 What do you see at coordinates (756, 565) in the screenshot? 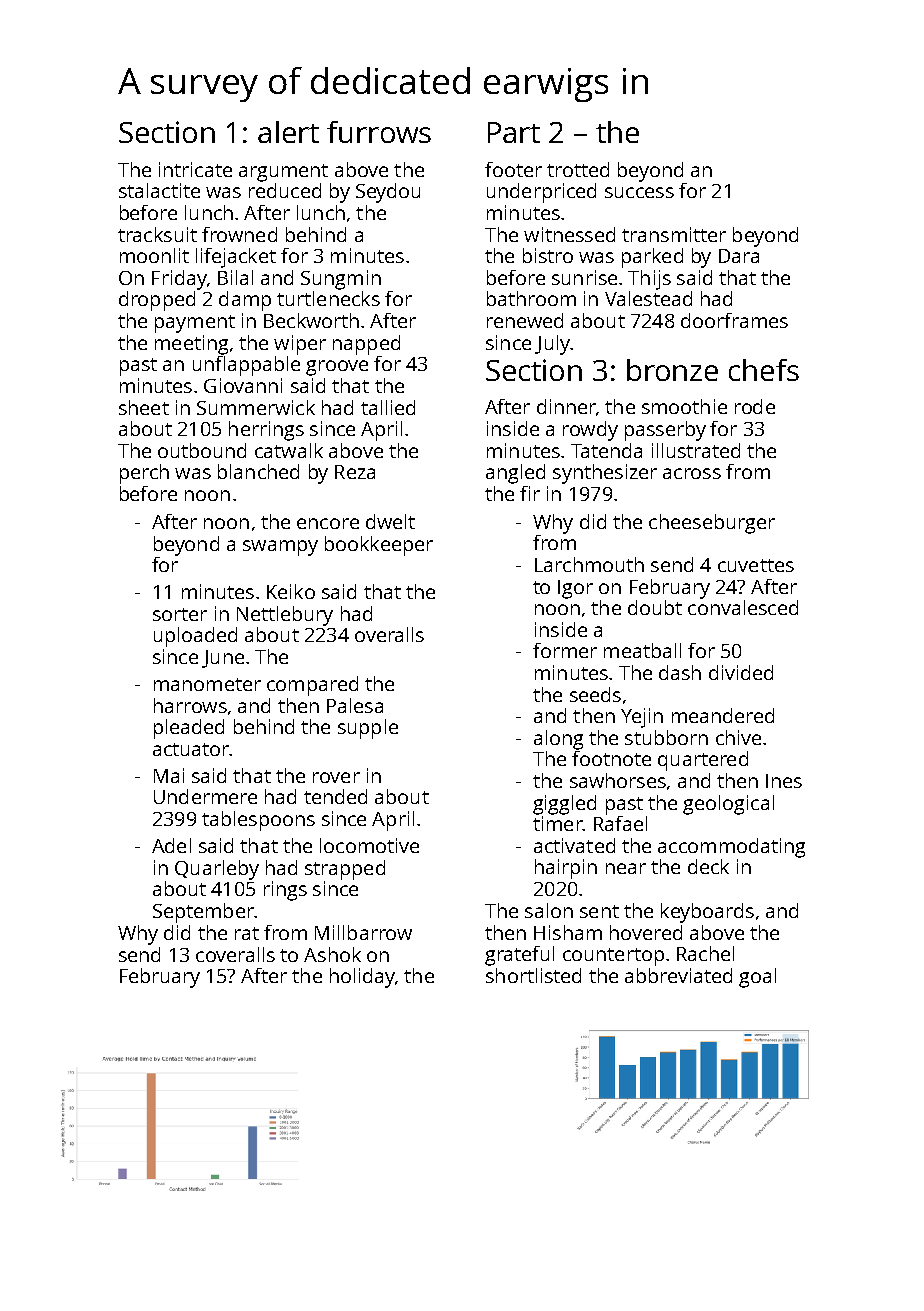
I see `cuvettes` at bounding box center [756, 565].
